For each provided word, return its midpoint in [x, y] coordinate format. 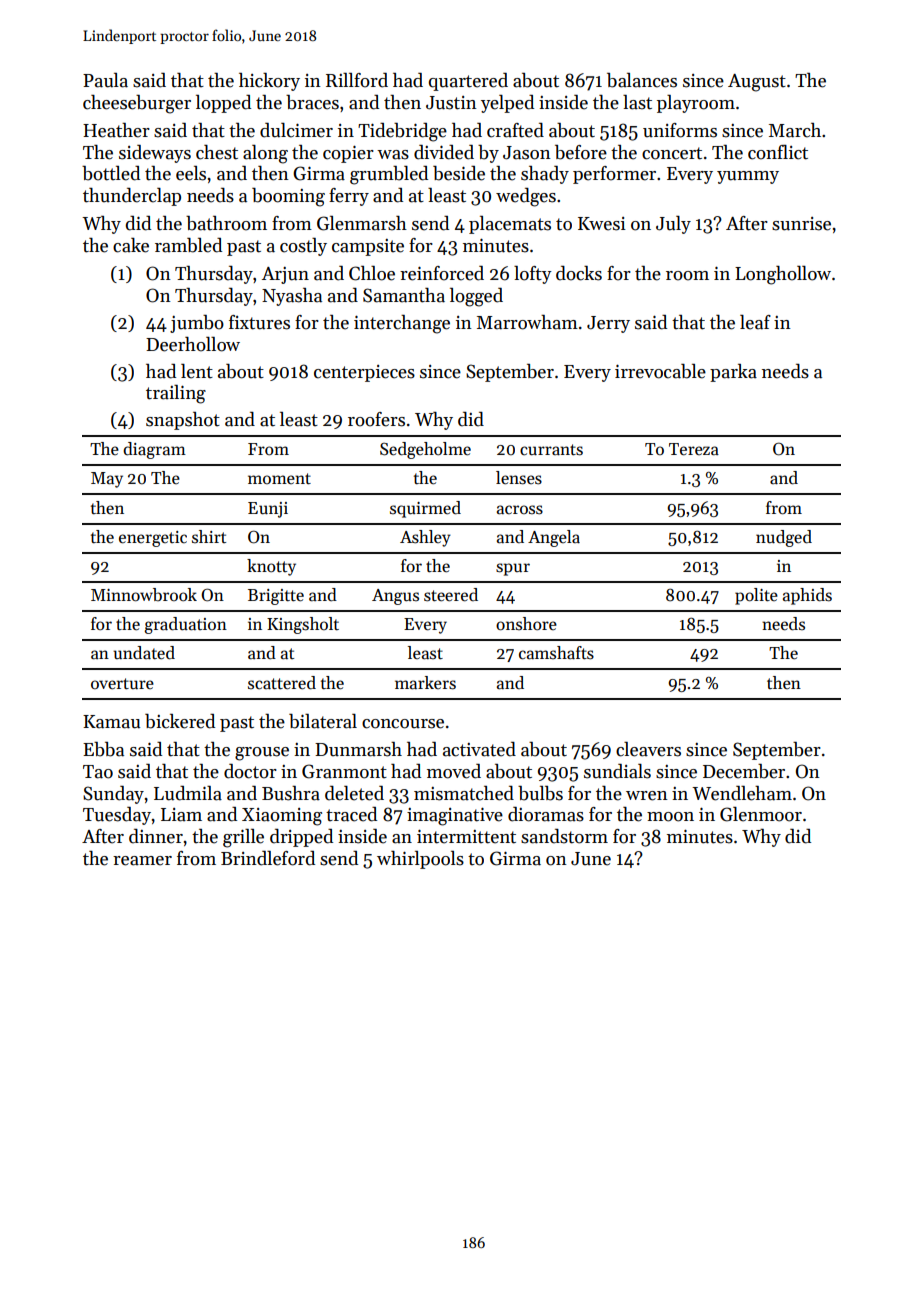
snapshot [183, 421]
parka [733, 373]
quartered [468, 82]
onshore [526, 624]
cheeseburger [137, 104]
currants [551, 450]
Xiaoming [282, 817]
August [757, 83]
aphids [807, 596]
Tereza [694, 449]
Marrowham [527, 322]
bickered [180, 721]
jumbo [197, 324]
